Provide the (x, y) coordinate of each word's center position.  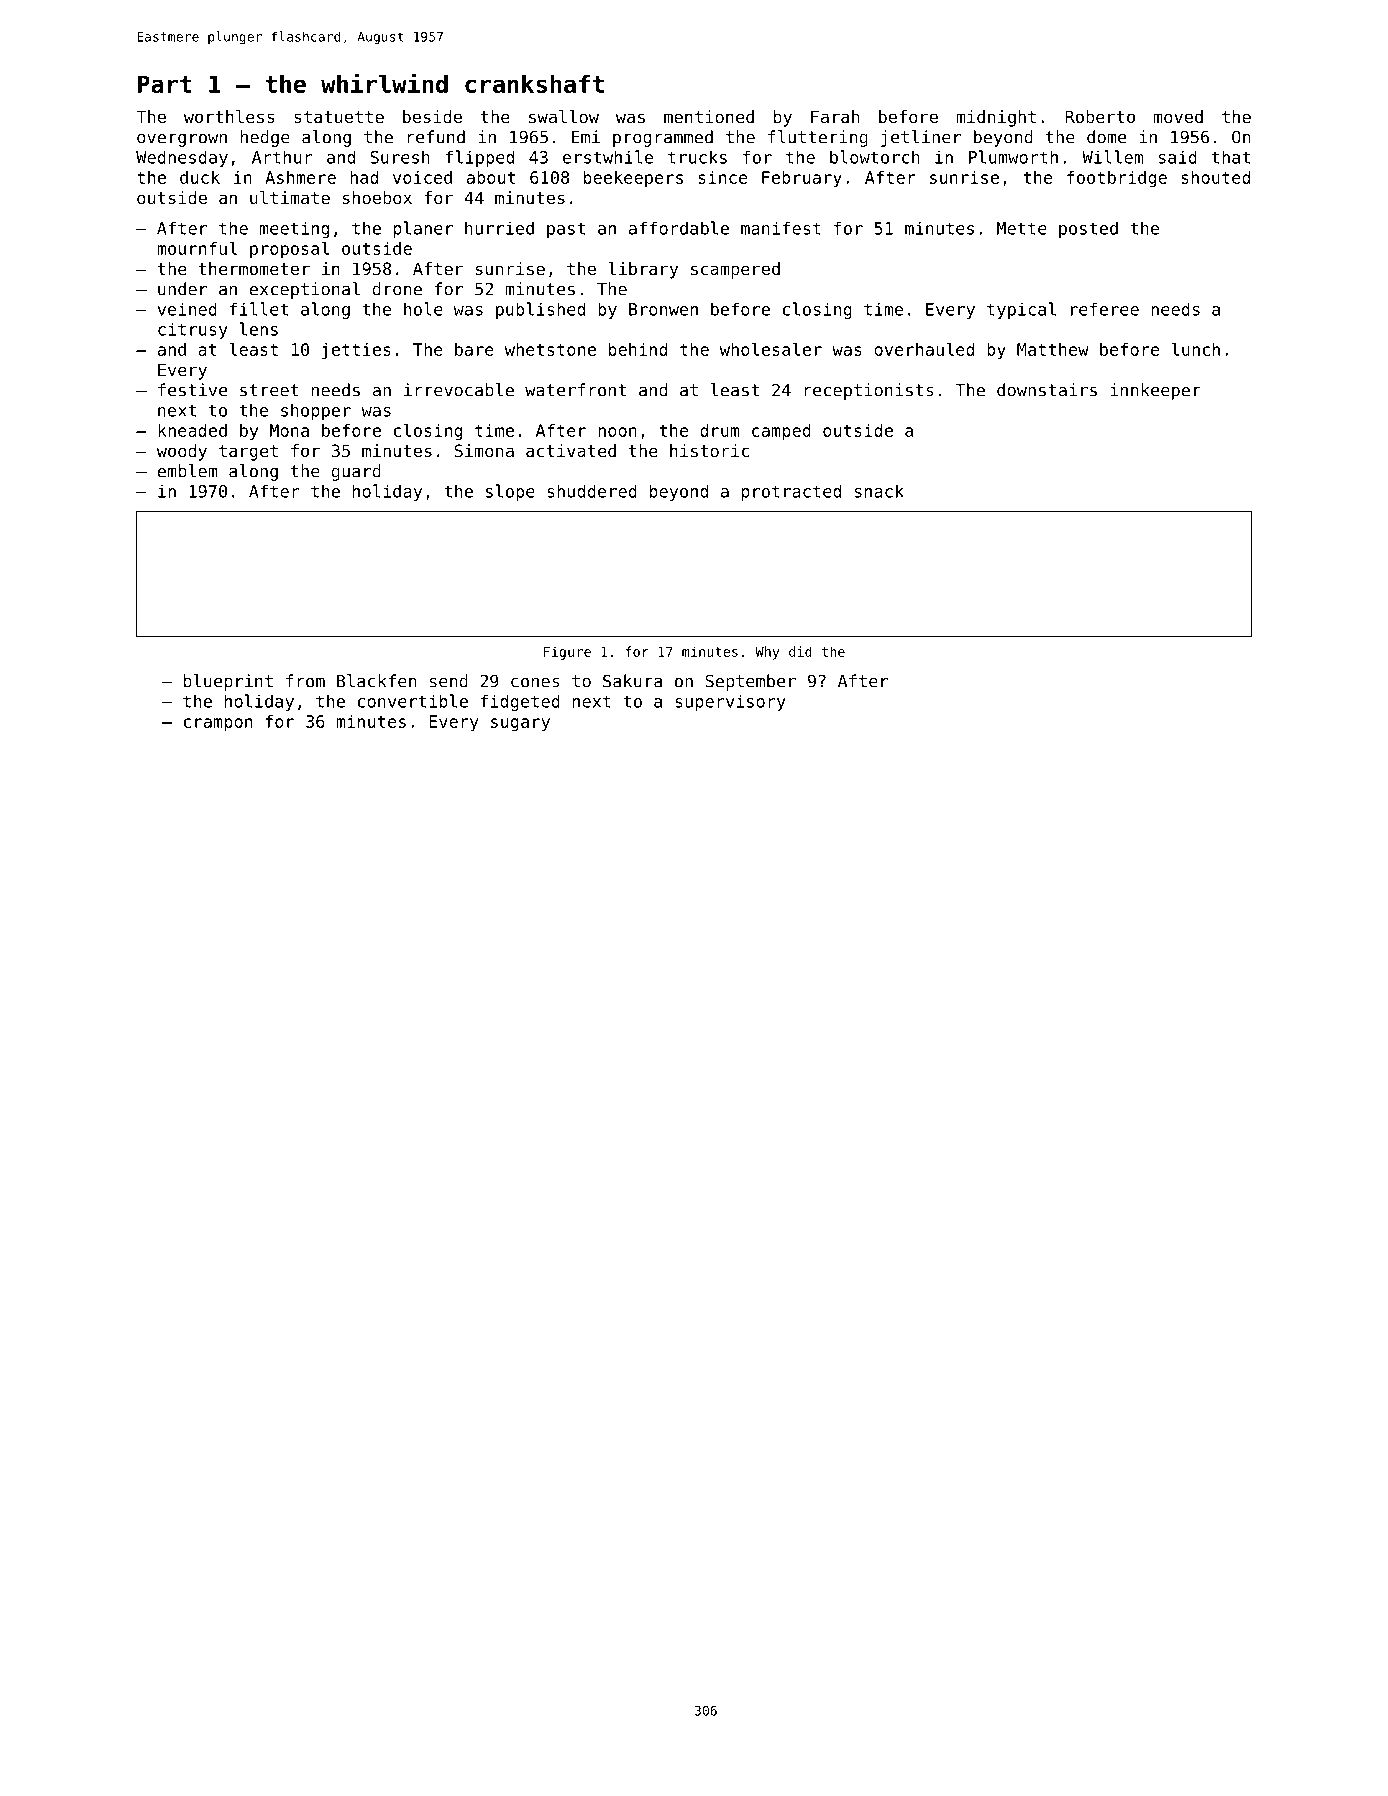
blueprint (228, 682)
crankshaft (534, 84)
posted (1088, 229)
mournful (197, 248)
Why (767, 653)
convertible (413, 701)
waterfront (575, 390)
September (750, 682)
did (800, 651)
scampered (735, 270)
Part (165, 84)
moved (1178, 116)
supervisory (730, 702)
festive (192, 390)
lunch (1196, 349)
